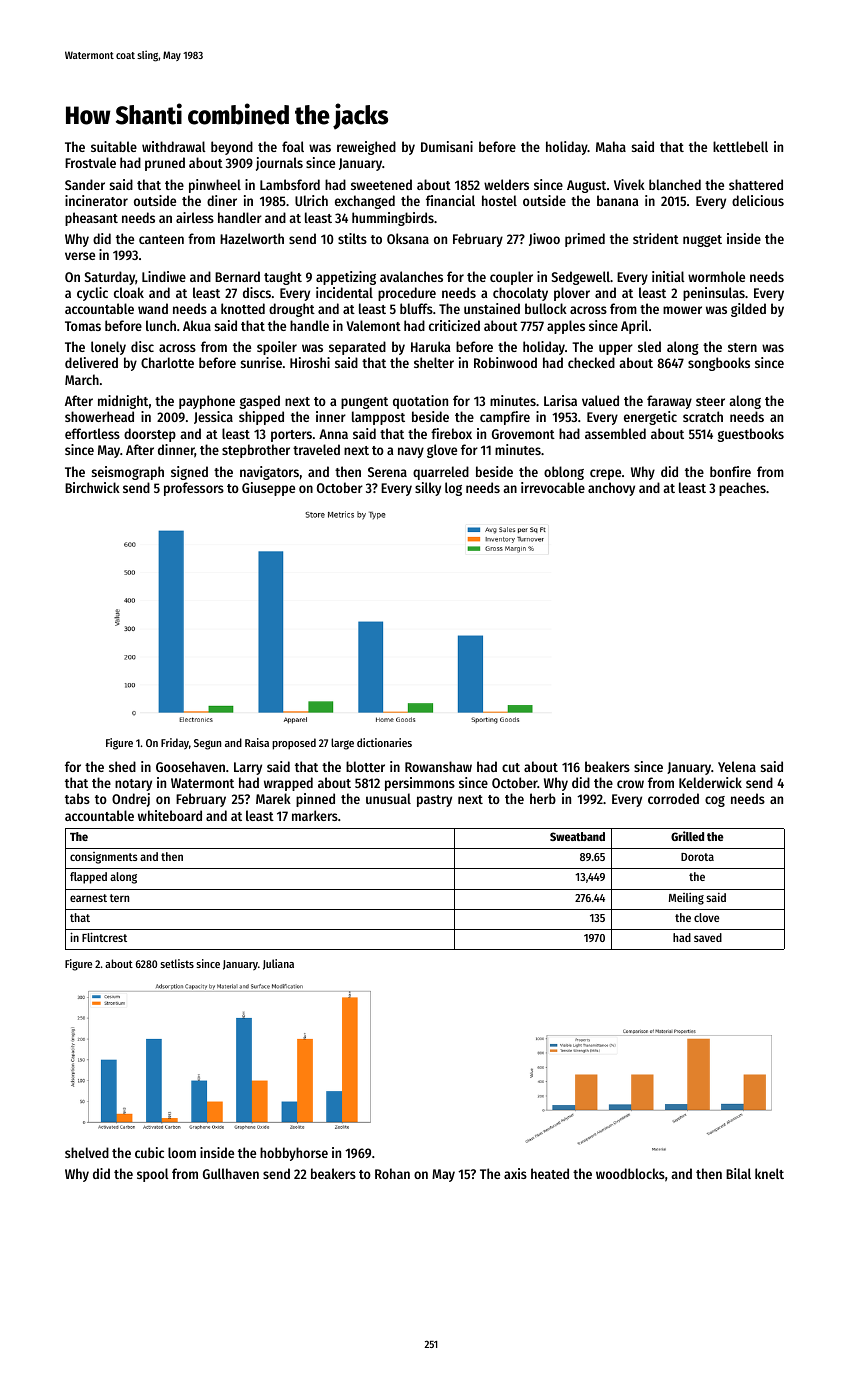 Image resolution: width=849 pixels, height=1400 pixels. What do you see at coordinates (114, 146) in the image?
I see `suitable` at bounding box center [114, 146].
